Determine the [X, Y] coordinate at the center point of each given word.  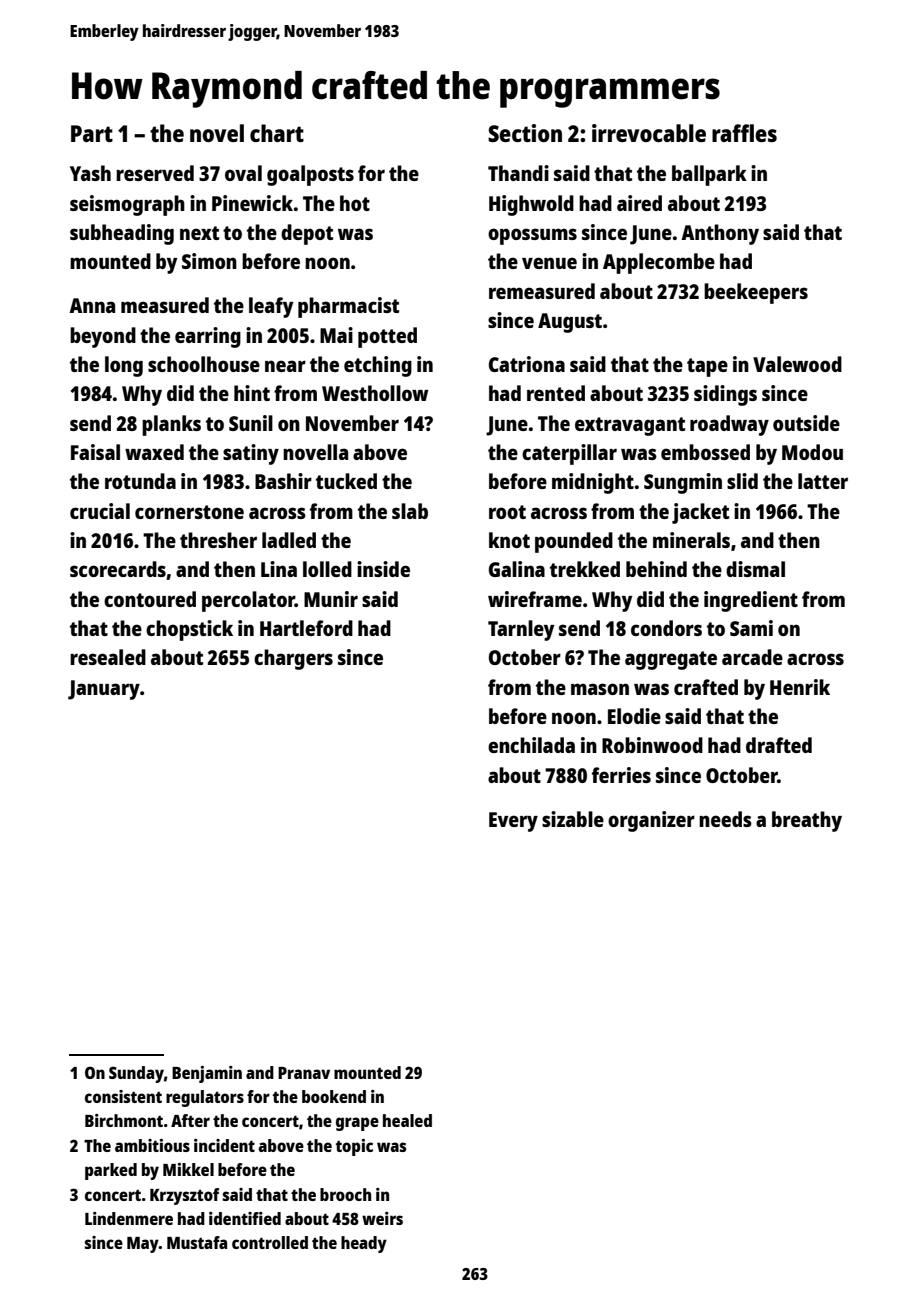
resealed [108, 657]
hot [355, 203]
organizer [651, 821]
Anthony [720, 234]
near [285, 366]
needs [725, 819]
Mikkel [188, 1169]
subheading [122, 234]
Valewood [797, 364]
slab [410, 511]
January [104, 690]
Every [513, 822]
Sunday [136, 1074]
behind [656, 569]
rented [556, 393]
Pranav [304, 1073]
